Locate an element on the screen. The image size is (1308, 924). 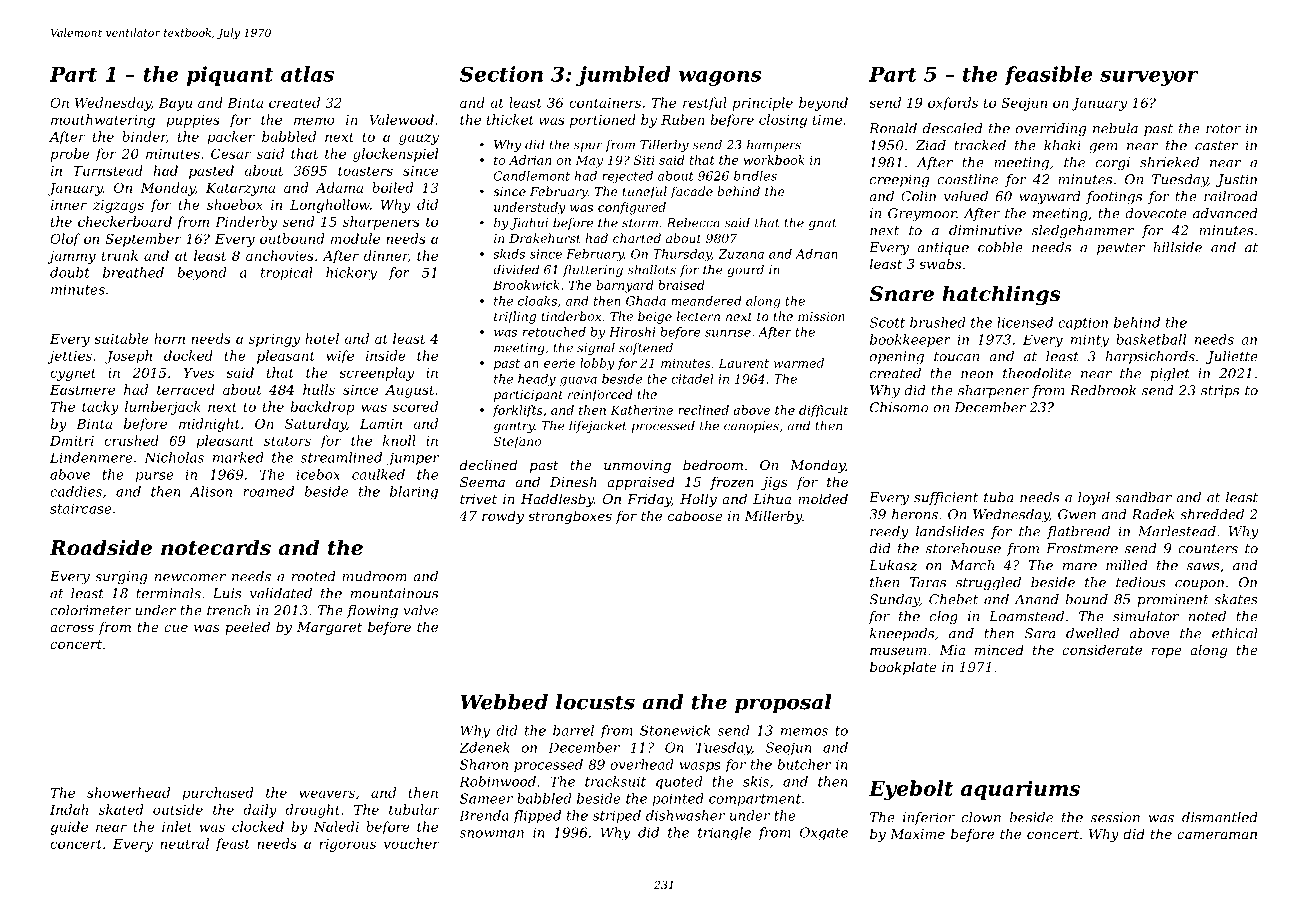
Indah is located at coordinates (69, 809).
